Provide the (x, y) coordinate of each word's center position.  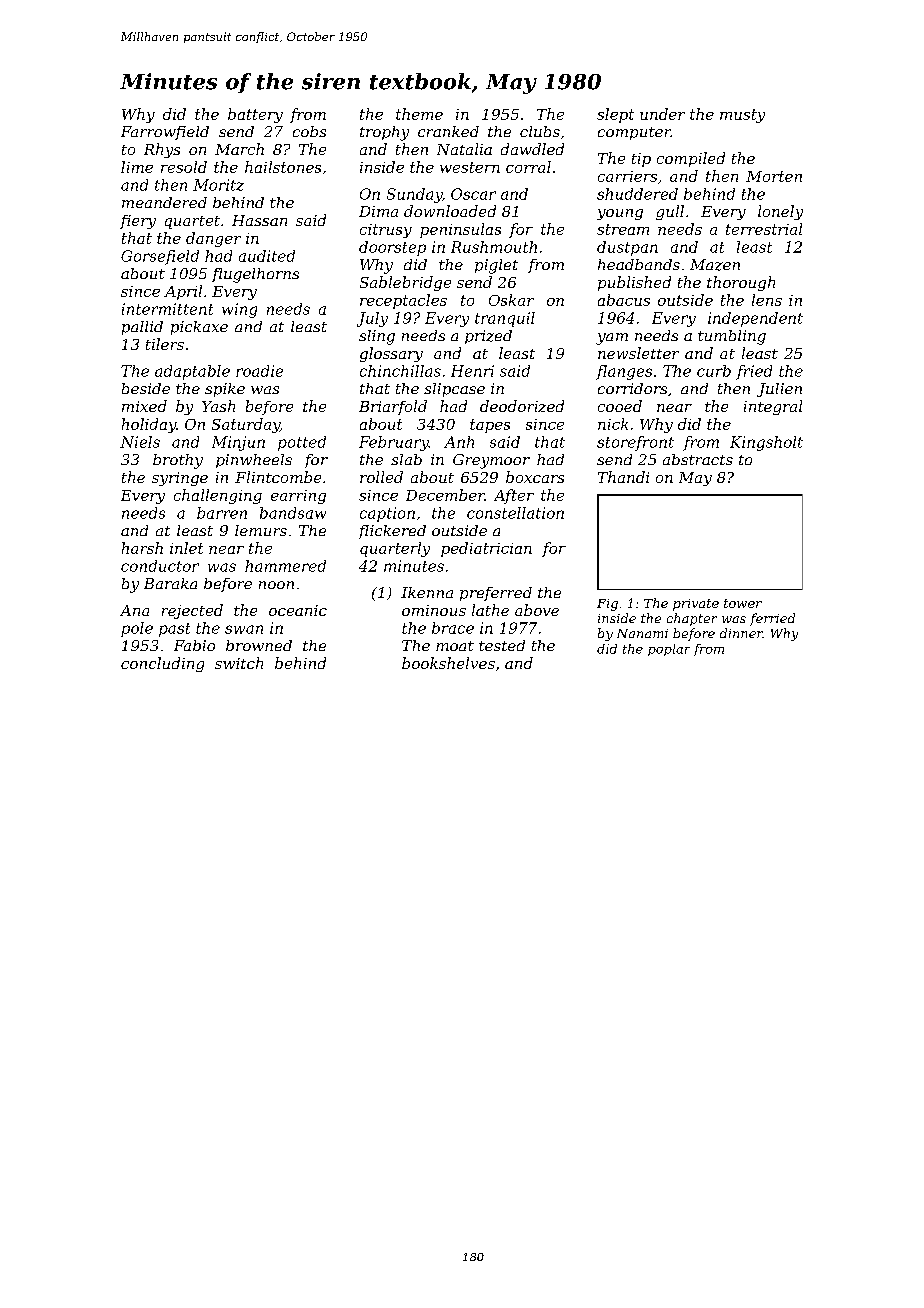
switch (239, 663)
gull (670, 212)
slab (406, 459)
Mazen (715, 265)
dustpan (627, 248)
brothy (178, 461)
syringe (180, 479)
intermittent (167, 309)
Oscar (473, 194)
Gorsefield (160, 257)
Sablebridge (405, 283)
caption (387, 514)
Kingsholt (766, 443)
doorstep (392, 248)
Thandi (623, 477)
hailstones (283, 167)
